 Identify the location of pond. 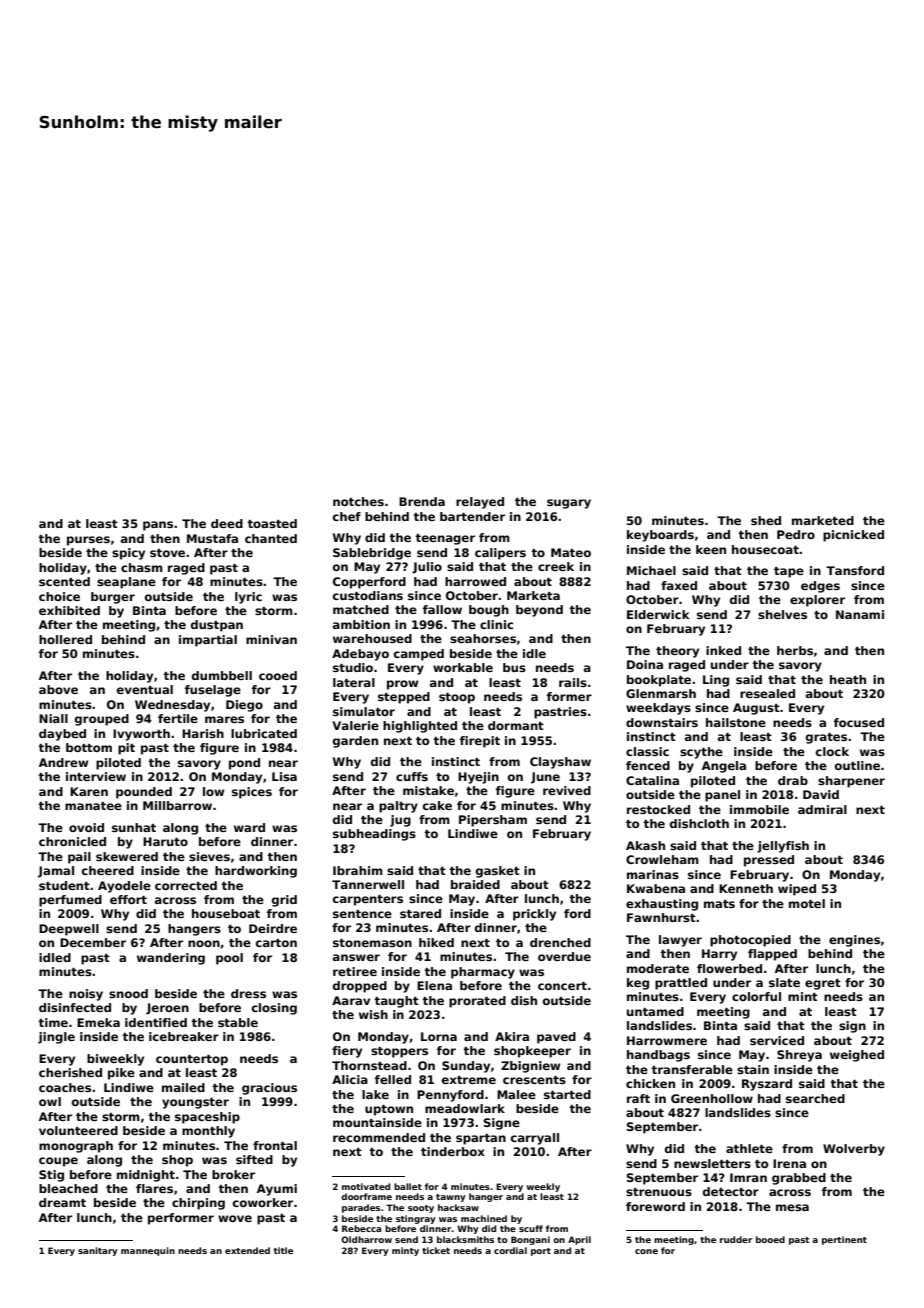
(244, 764).
